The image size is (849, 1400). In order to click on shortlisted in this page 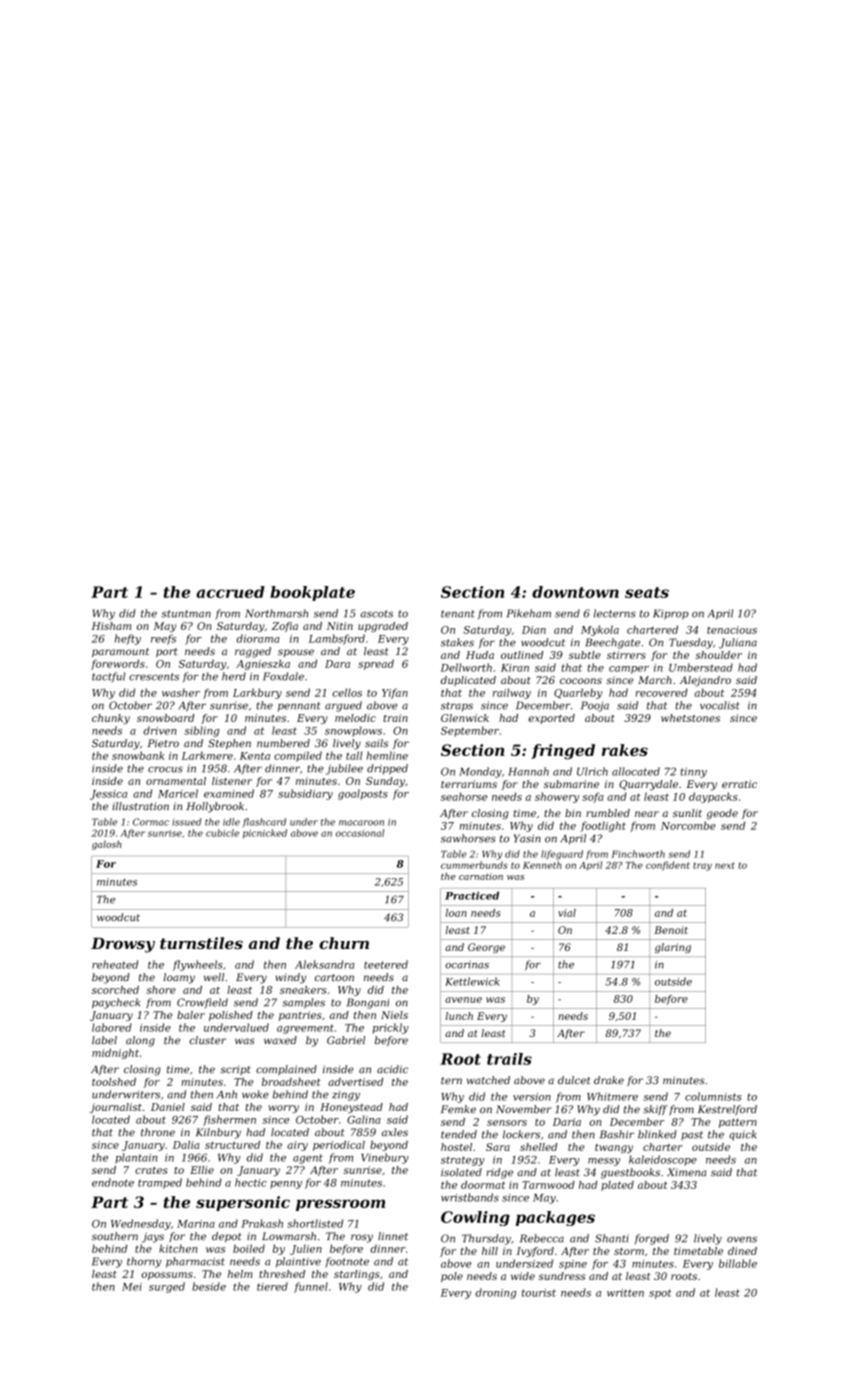, I will do `click(315, 1223)`.
